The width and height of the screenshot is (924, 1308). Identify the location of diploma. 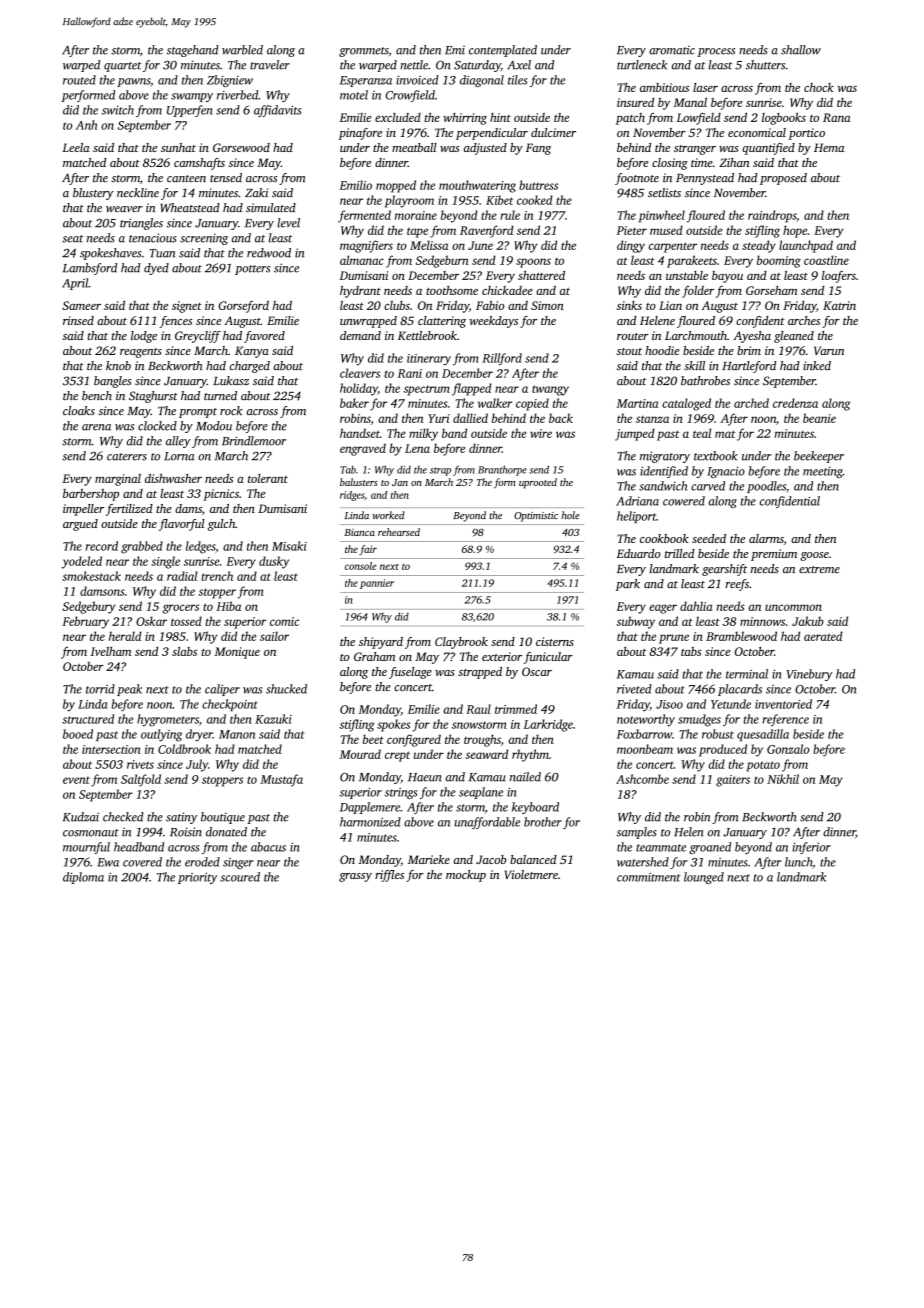
(83, 878).
